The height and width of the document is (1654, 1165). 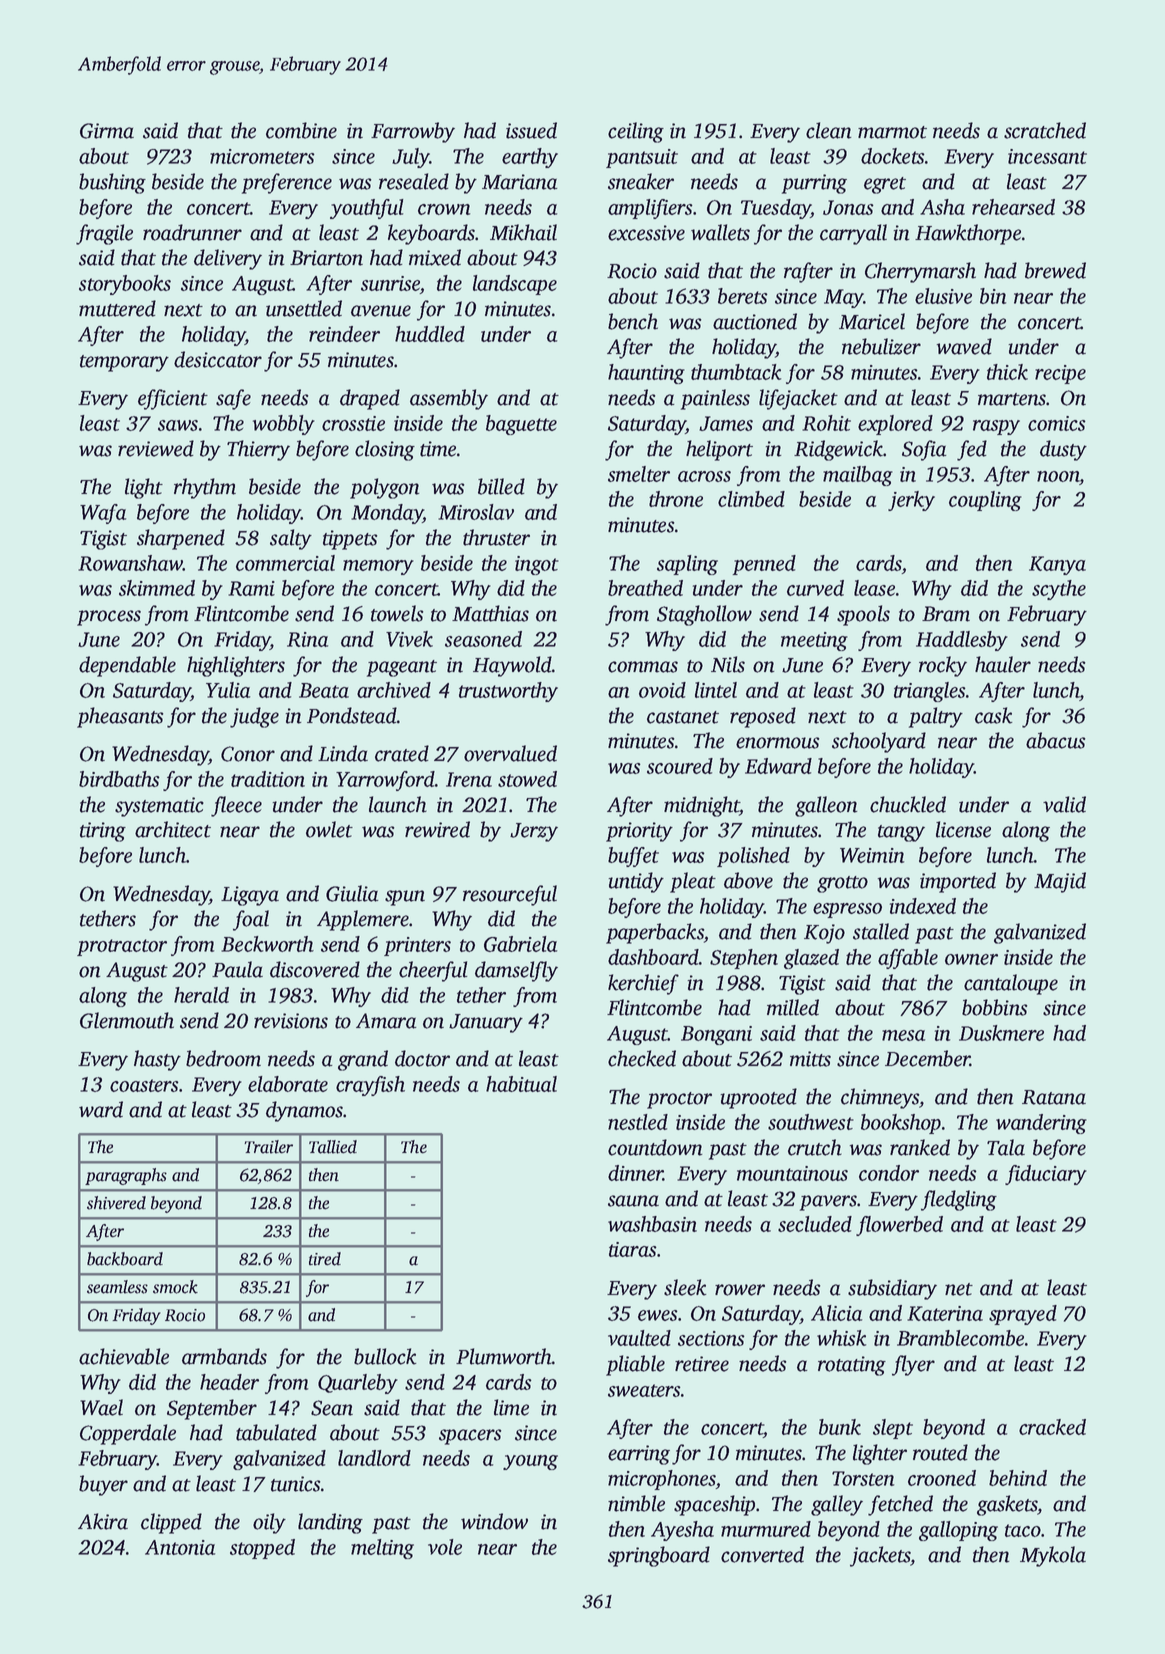 I want to click on habitual, so click(x=521, y=1084).
